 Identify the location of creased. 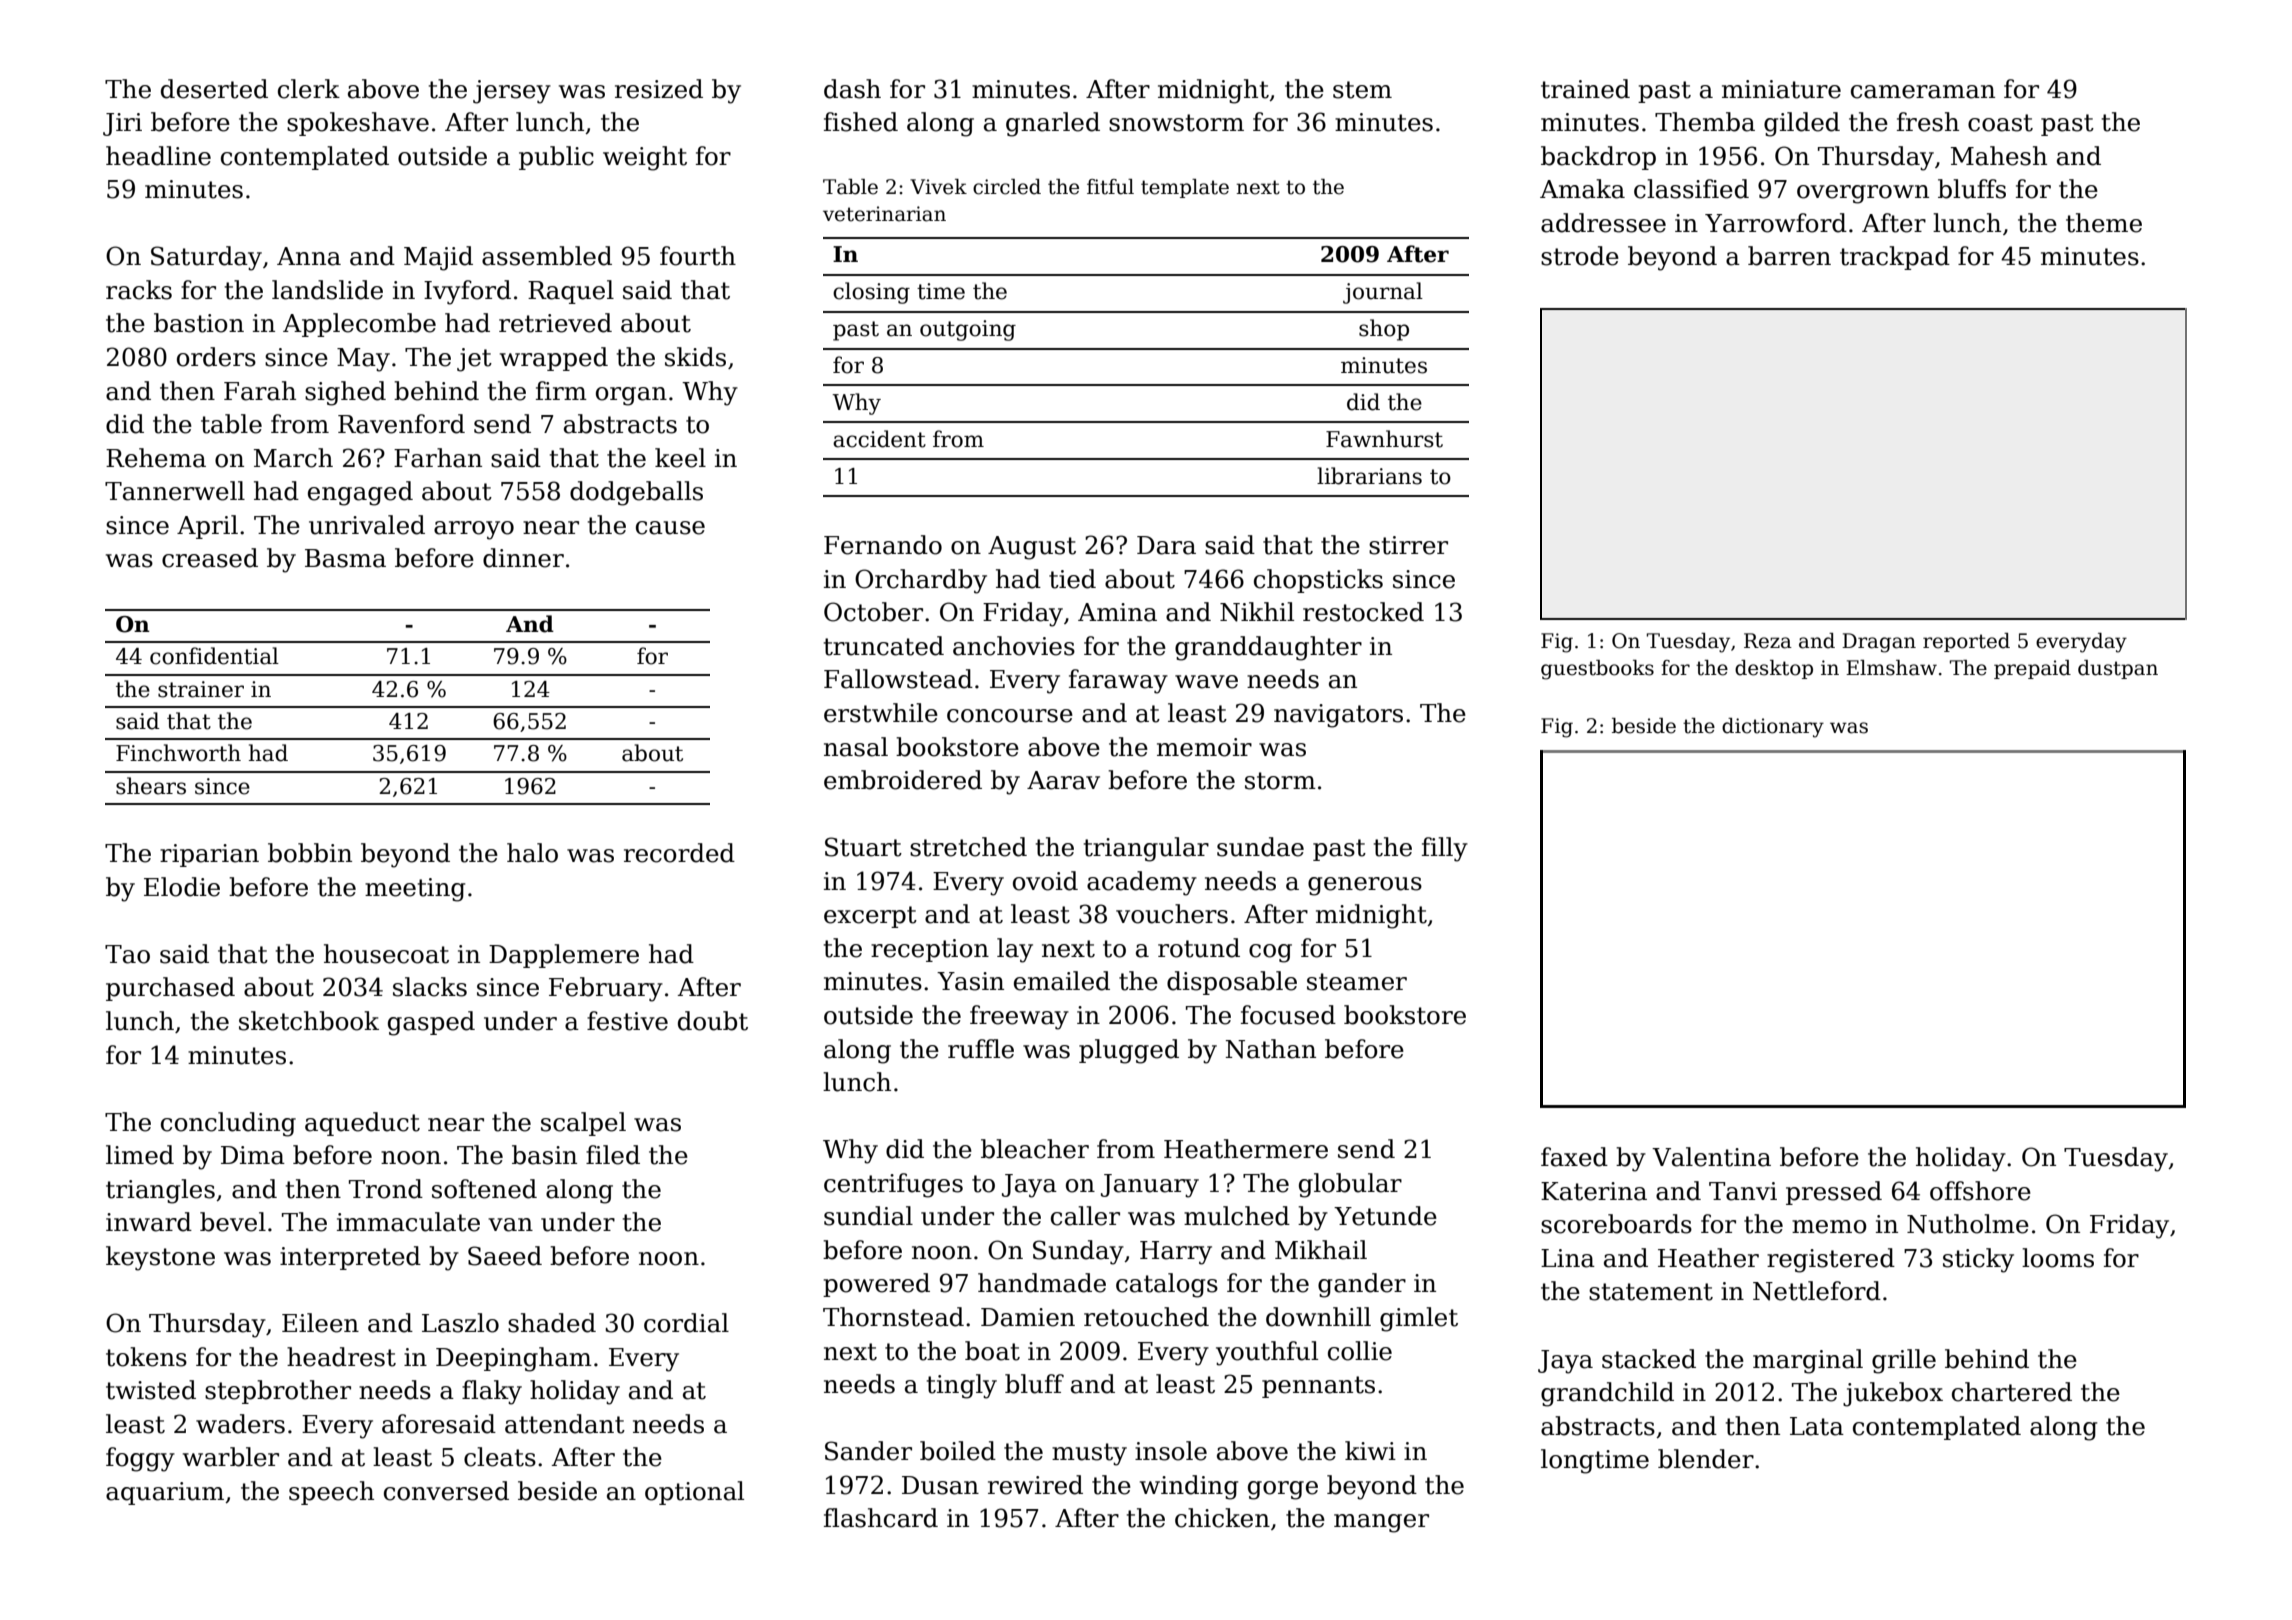
(210, 558).
